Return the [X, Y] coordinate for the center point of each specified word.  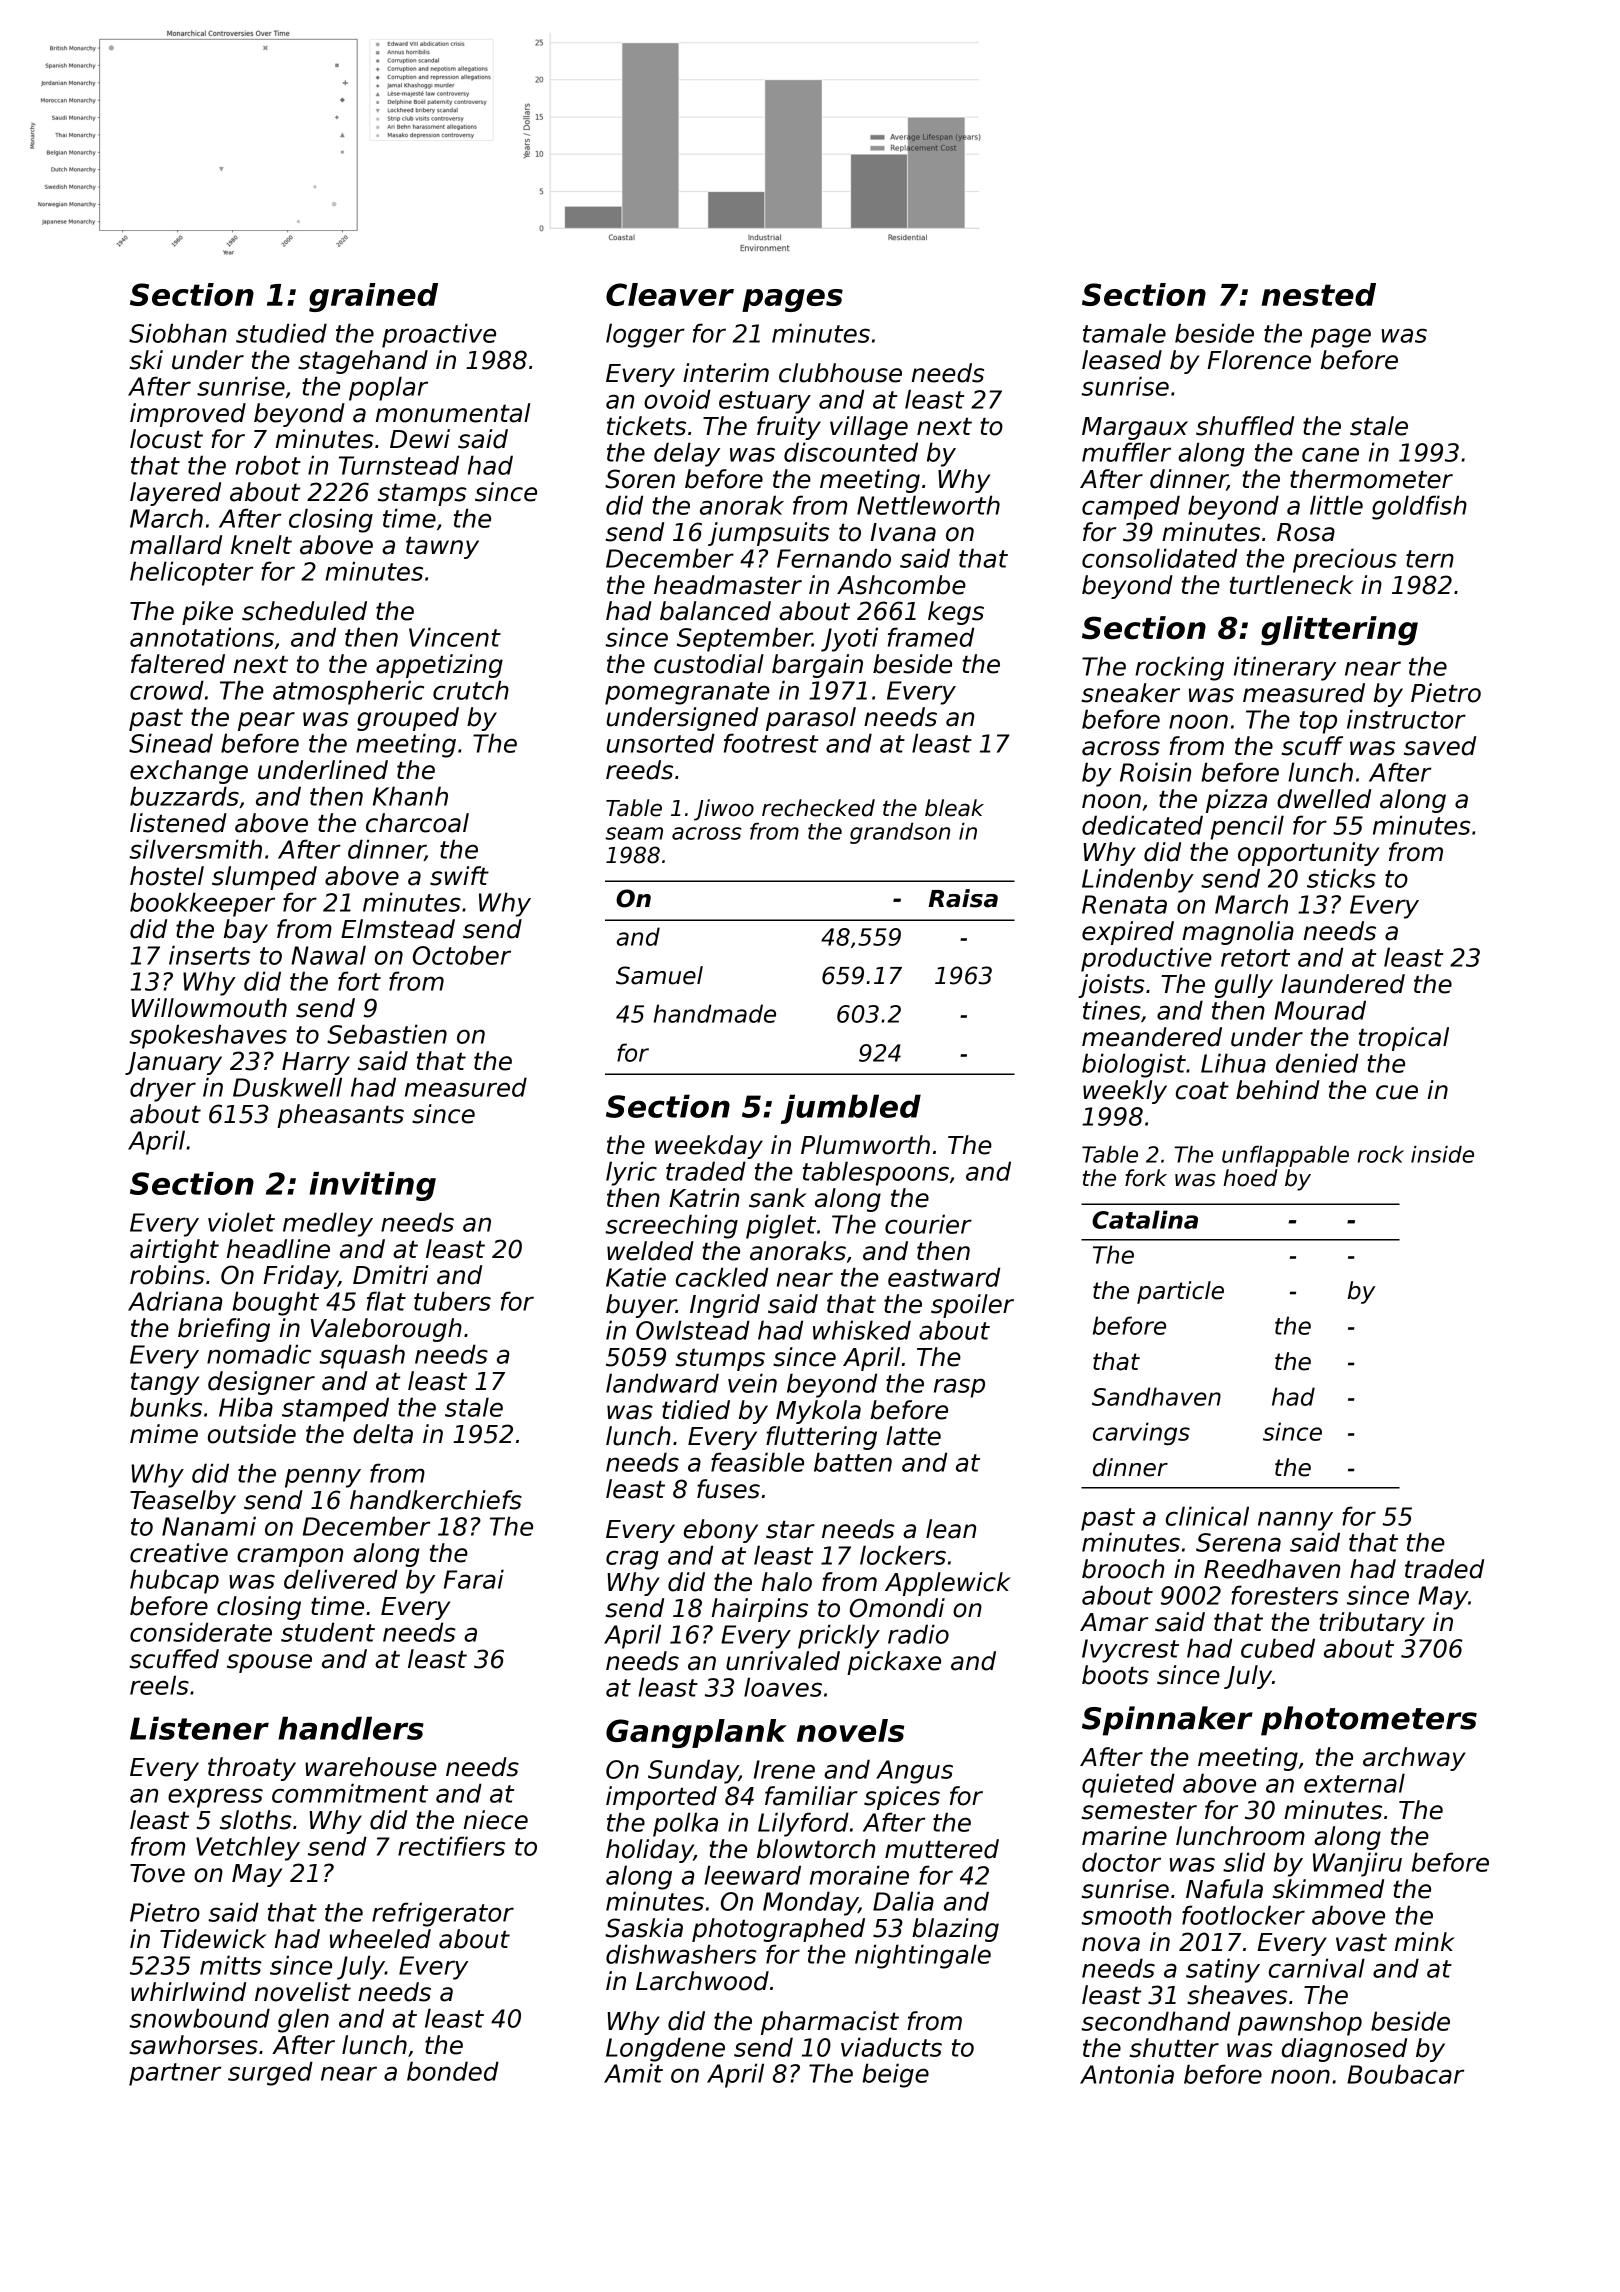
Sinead [171, 743]
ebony [721, 1531]
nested [1319, 294]
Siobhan [178, 333]
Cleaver [670, 294]
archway [1414, 1759]
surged [270, 2073]
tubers [452, 1301]
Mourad [1320, 1010]
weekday [709, 1147]
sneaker [1131, 693]
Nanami [209, 1526]
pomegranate [687, 693]
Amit [633, 2073]
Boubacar [1405, 2074]
